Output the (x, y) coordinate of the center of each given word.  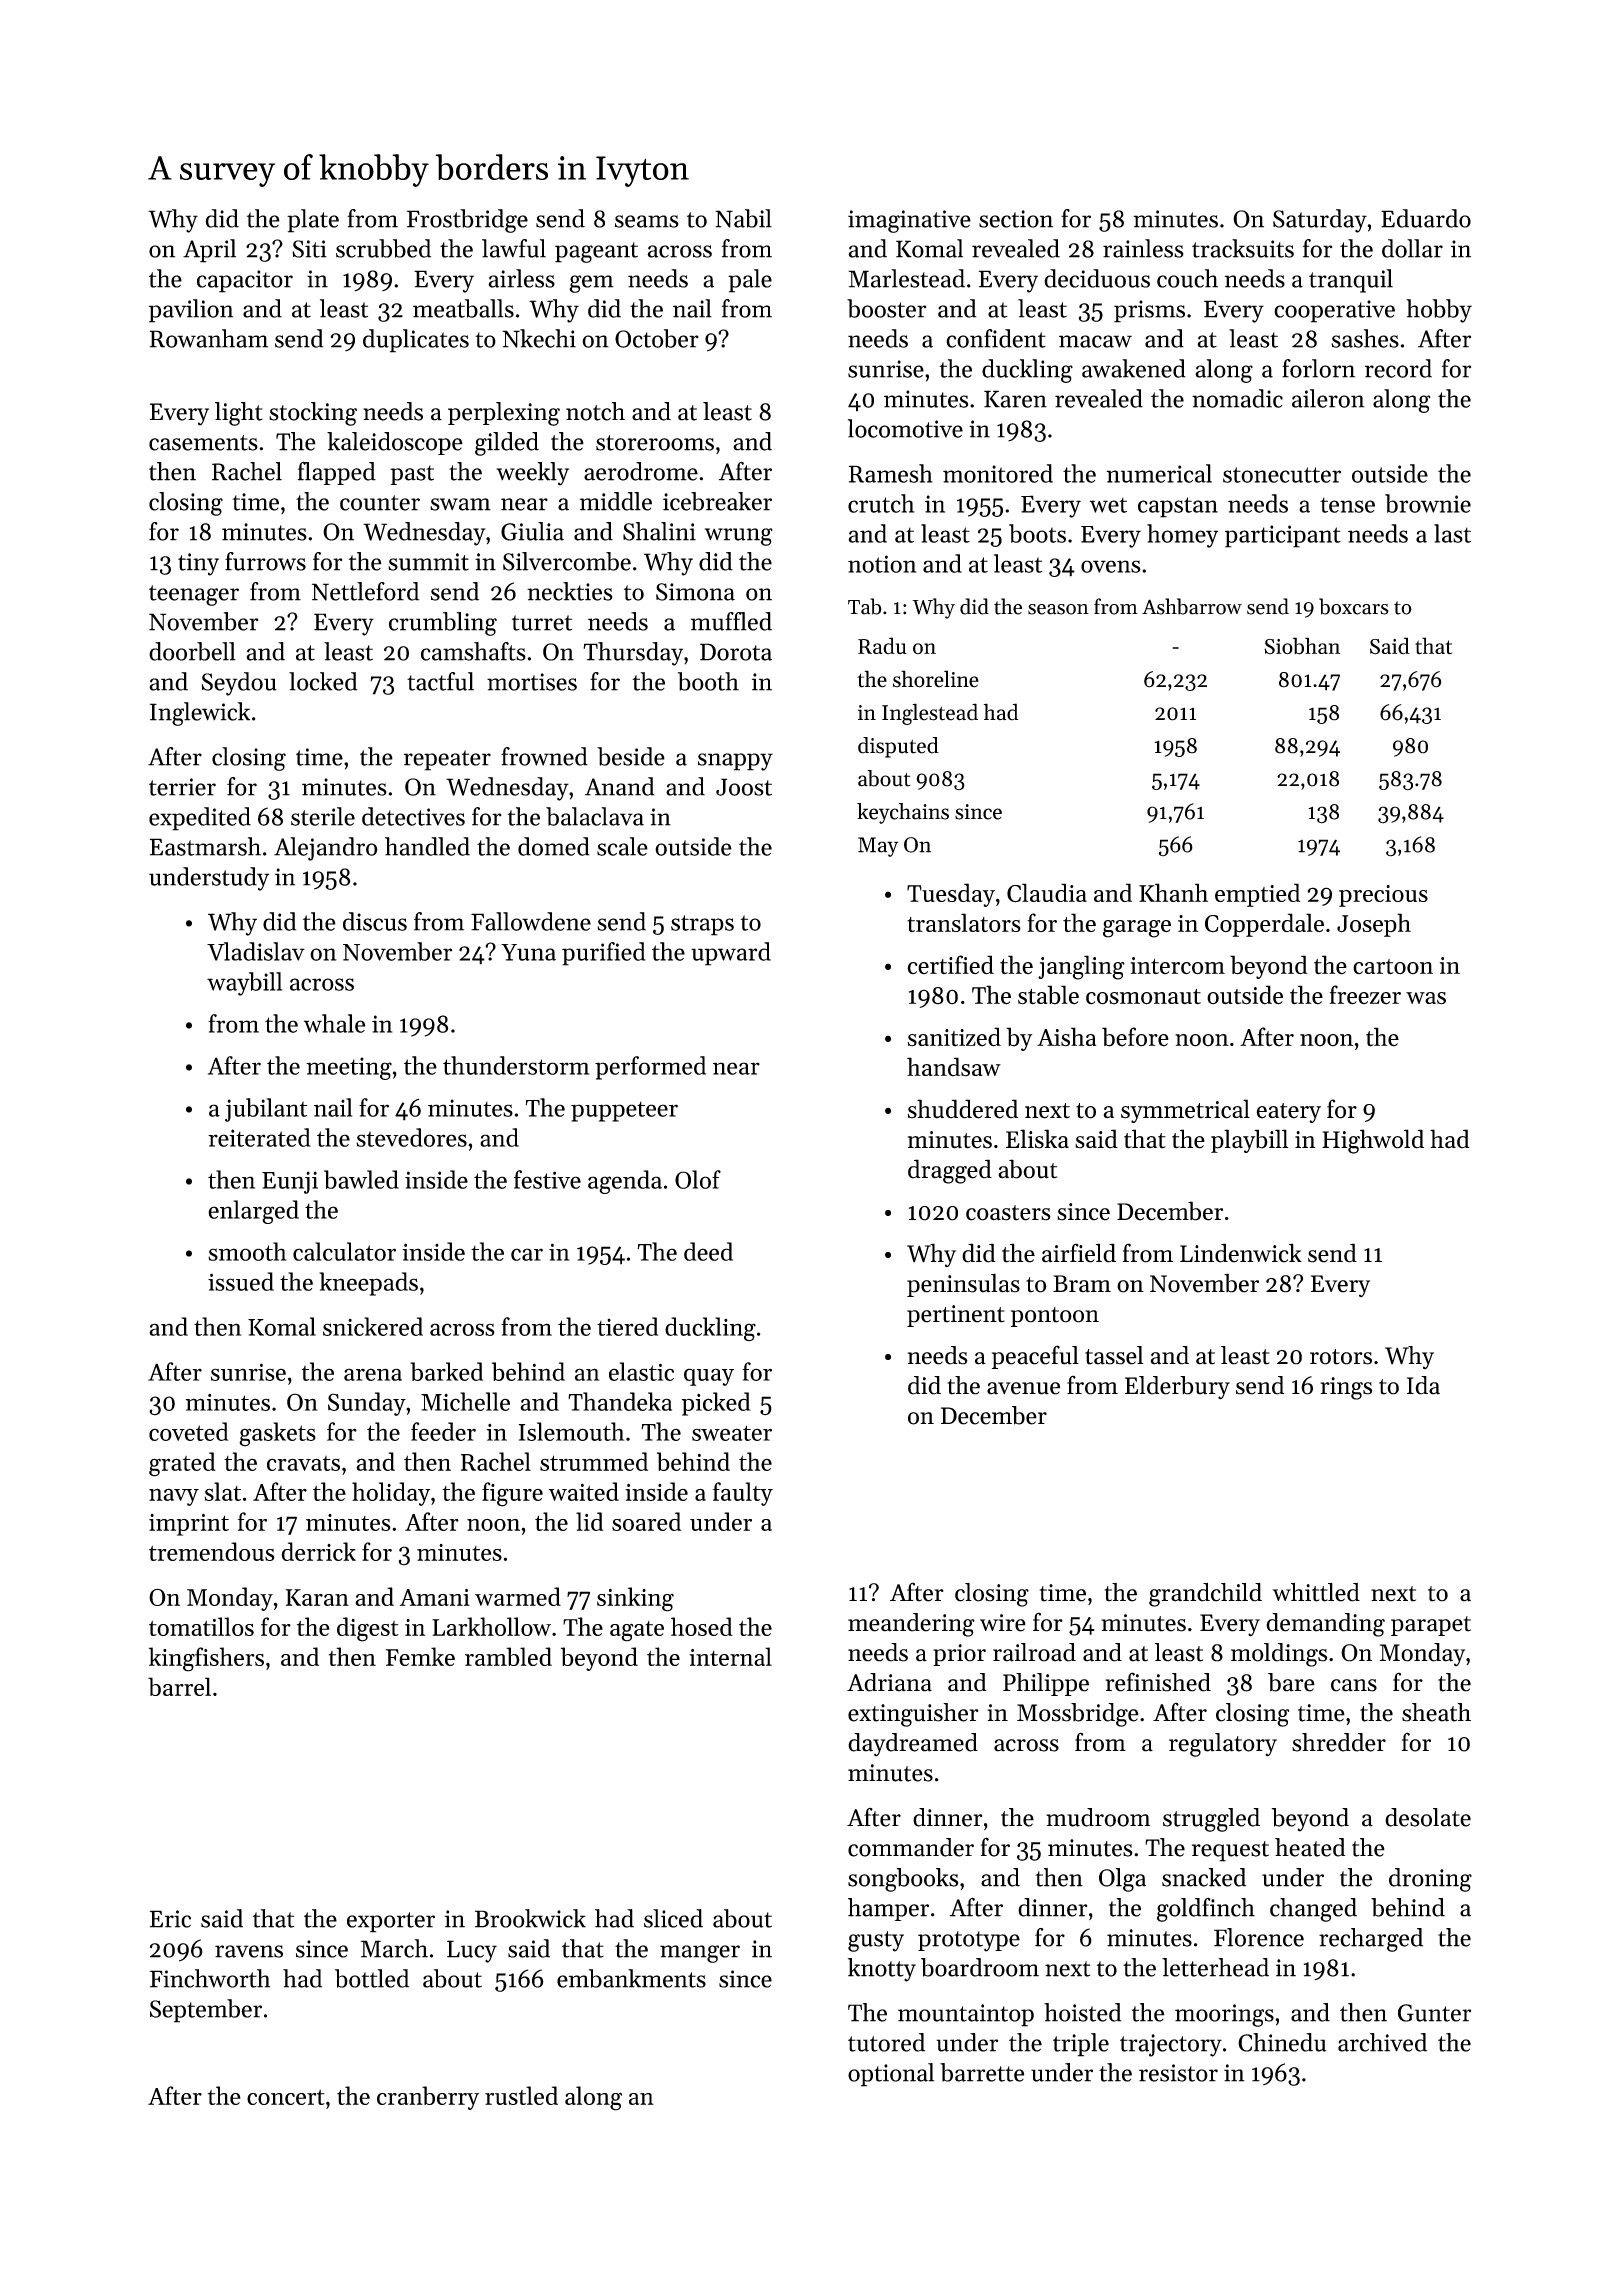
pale (750, 281)
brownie (1428, 503)
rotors (1341, 1357)
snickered (373, 1326)
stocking (313, 414)
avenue (1023, 1388)
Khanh (1173, 892)
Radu (882, 645)
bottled (372, 1978)
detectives (413, 816)
